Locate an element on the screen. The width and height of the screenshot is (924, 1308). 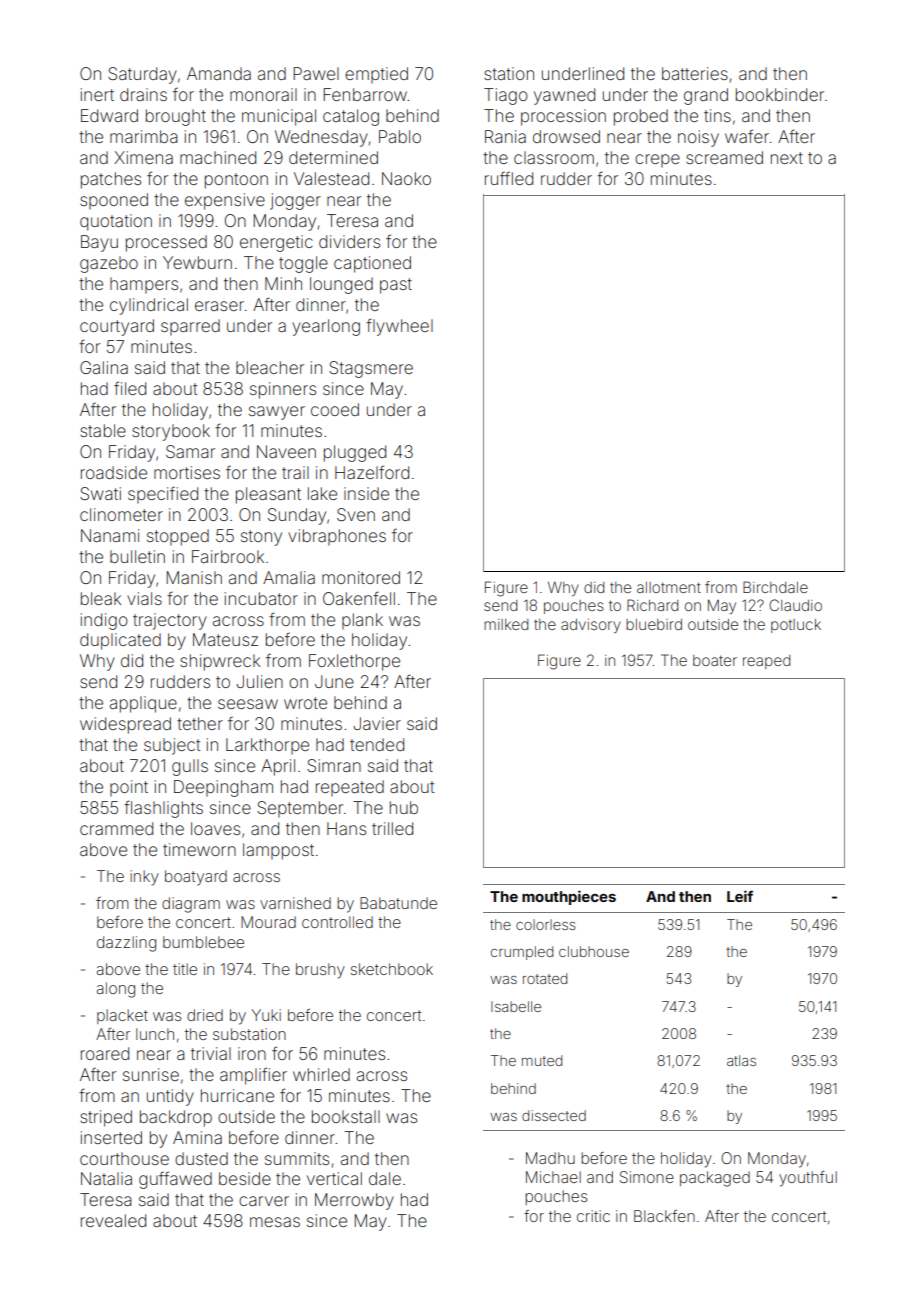
Stagsmere is located at coordinates (371, 369).
